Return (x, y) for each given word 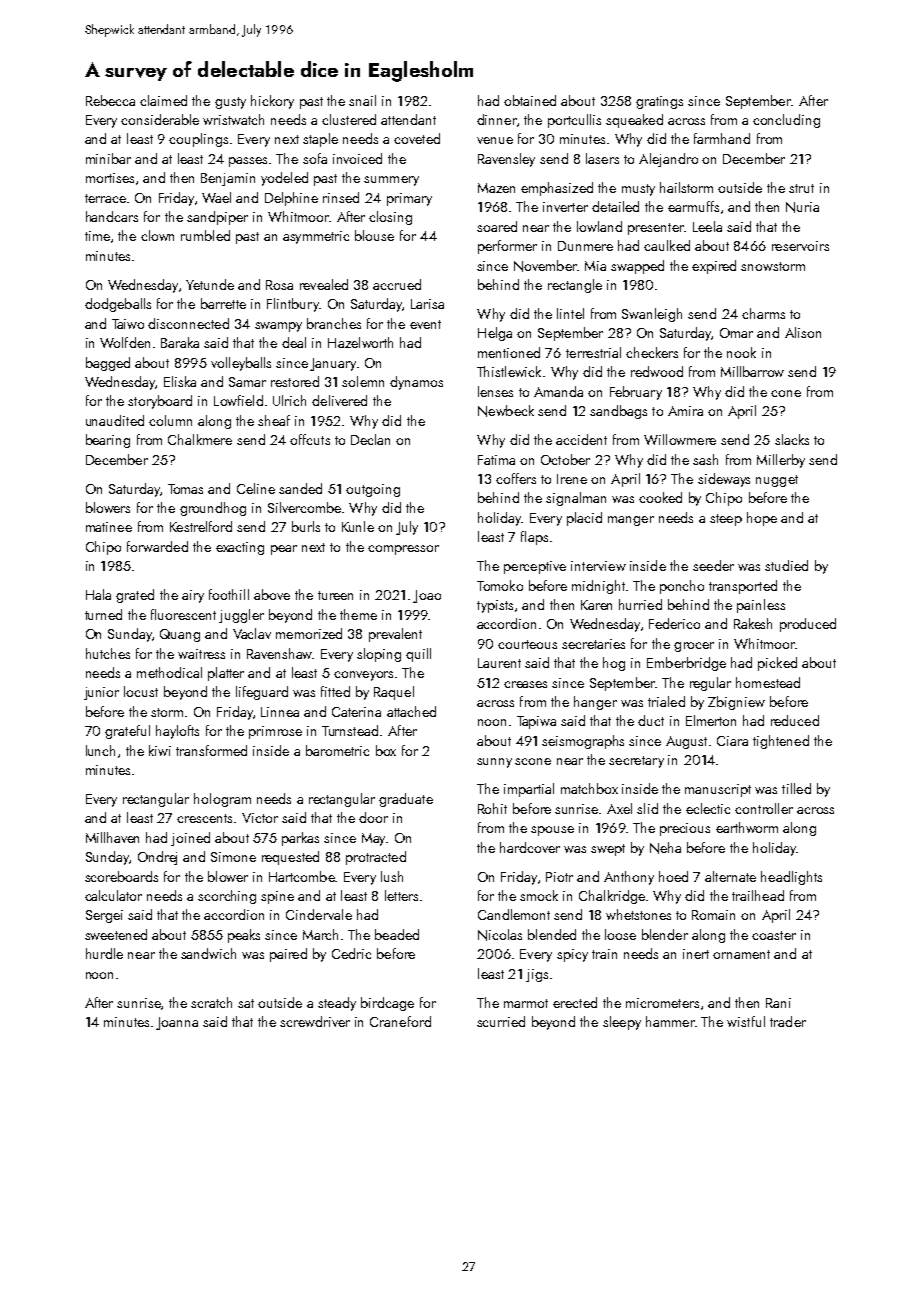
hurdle (104, 953)
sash (705, 459)
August (686, 742)
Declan (370, 439)
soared (497, 226)
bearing (108, 441)
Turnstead (350, 730)
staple (320, 140)
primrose (275, 732)
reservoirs (800, 246)
